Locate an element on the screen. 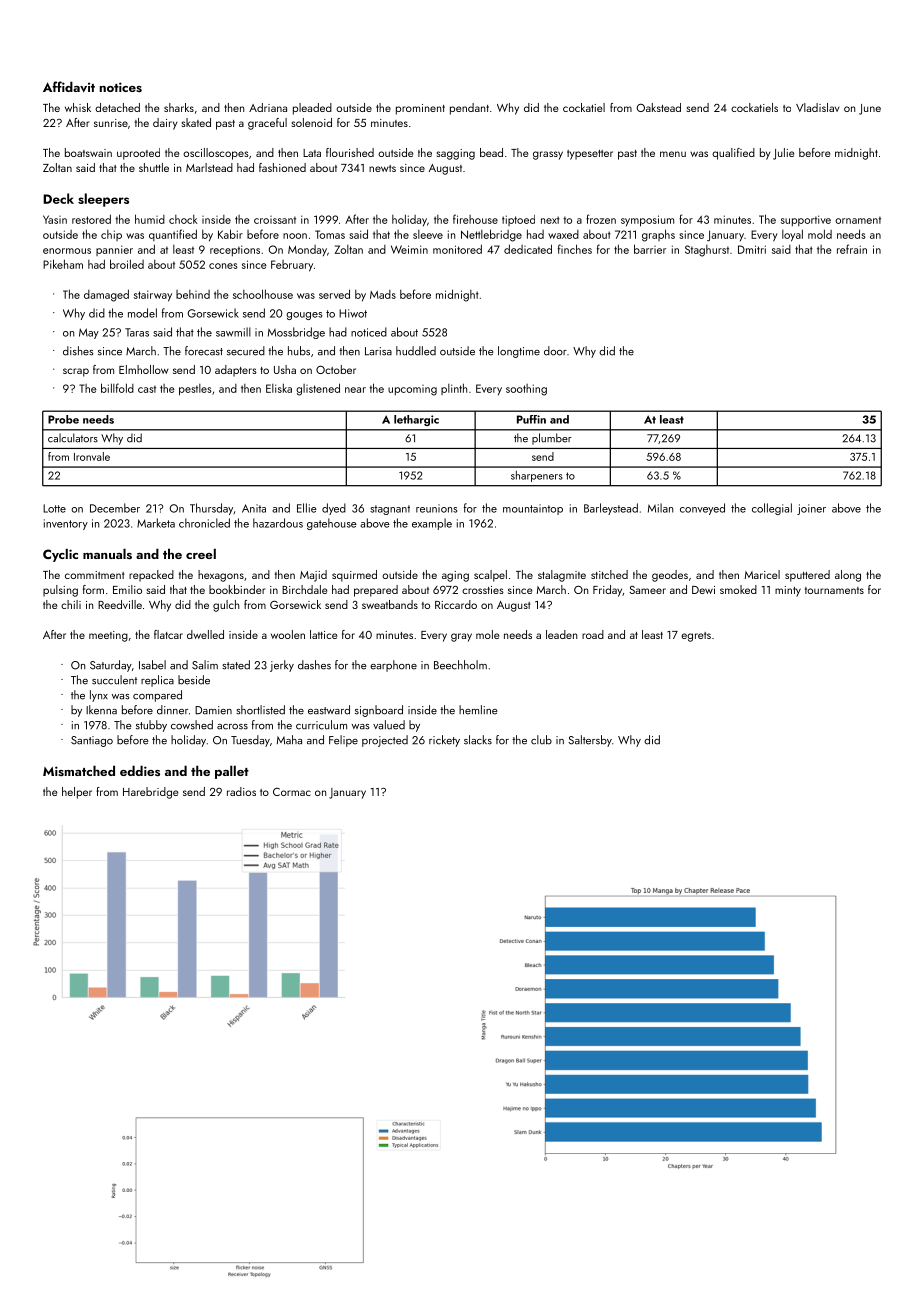  model is located at coordinates (142, 313).
